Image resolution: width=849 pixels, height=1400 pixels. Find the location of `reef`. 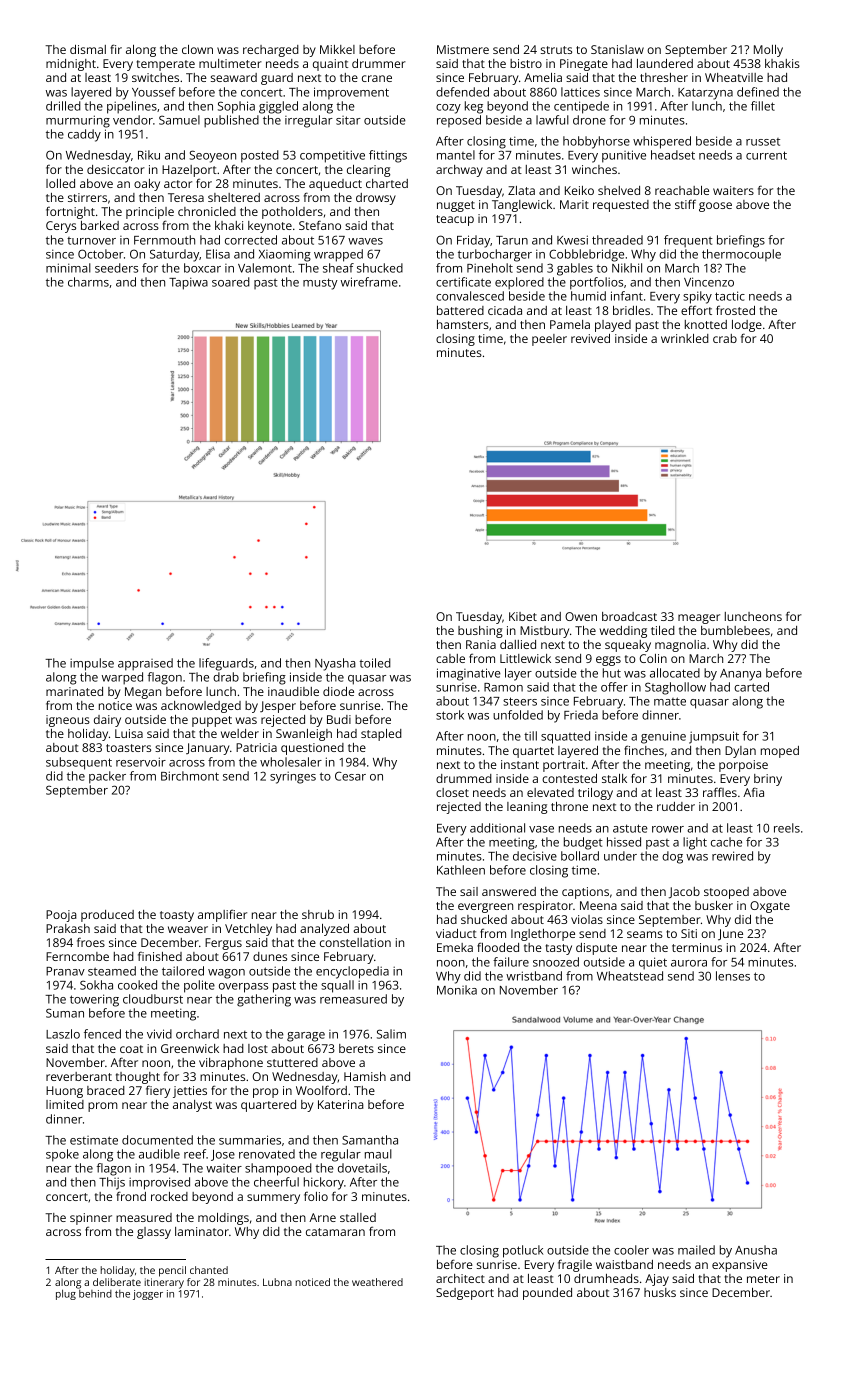

reef is located at coordinates (195, 1154).
